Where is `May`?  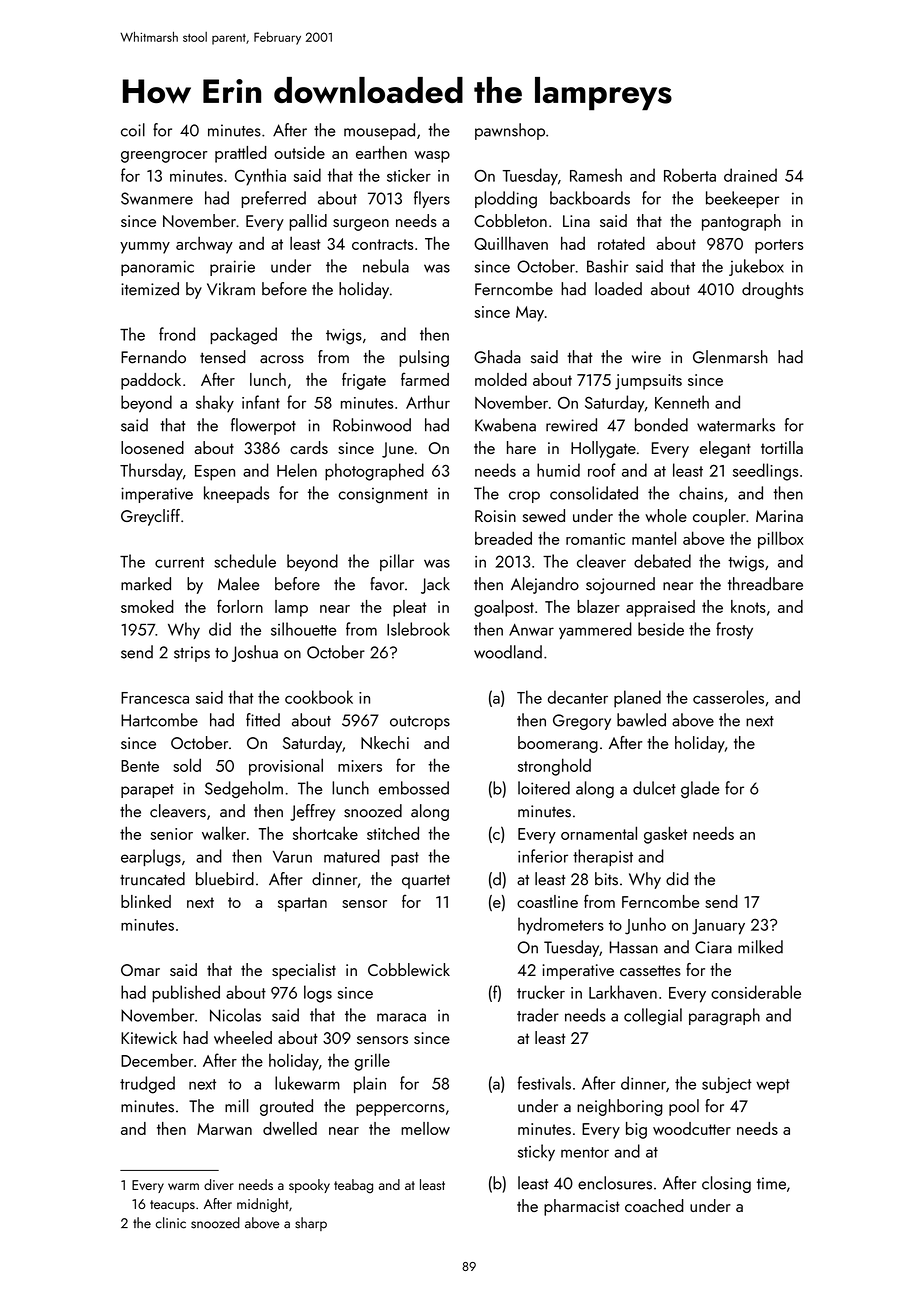 May is located at coordinates (530, 314).
